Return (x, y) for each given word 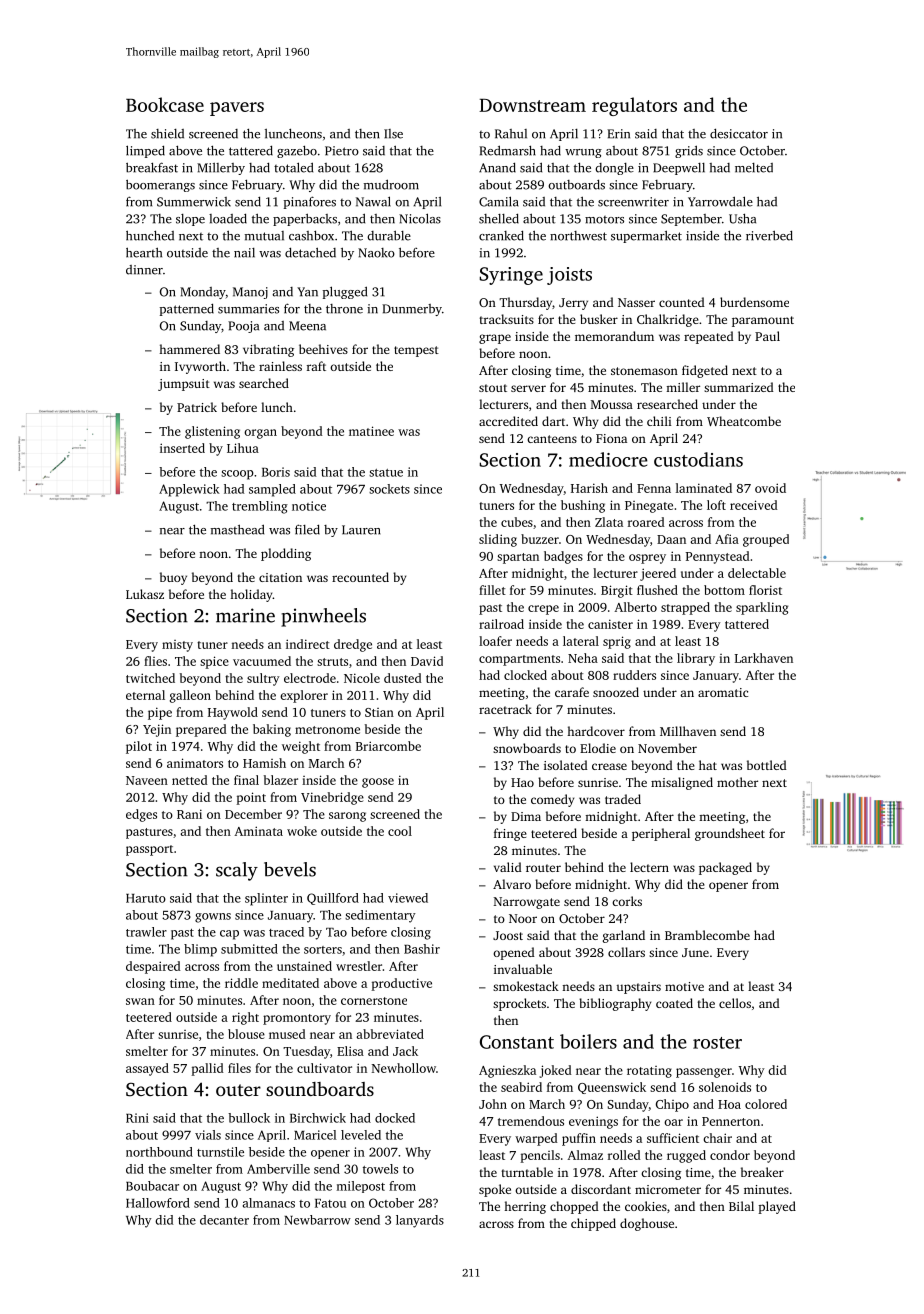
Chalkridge (668, 320)
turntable (527, 1172)
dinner (144, 270)
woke (302, 831)
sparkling (762, 608)
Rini (137, 1118)
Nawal (373, 201)
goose (378, 783)
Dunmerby (412, 310)
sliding (498, 540)
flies (155, 661)
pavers (237, 109)
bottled (767, 765)
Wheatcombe (744, 421)
